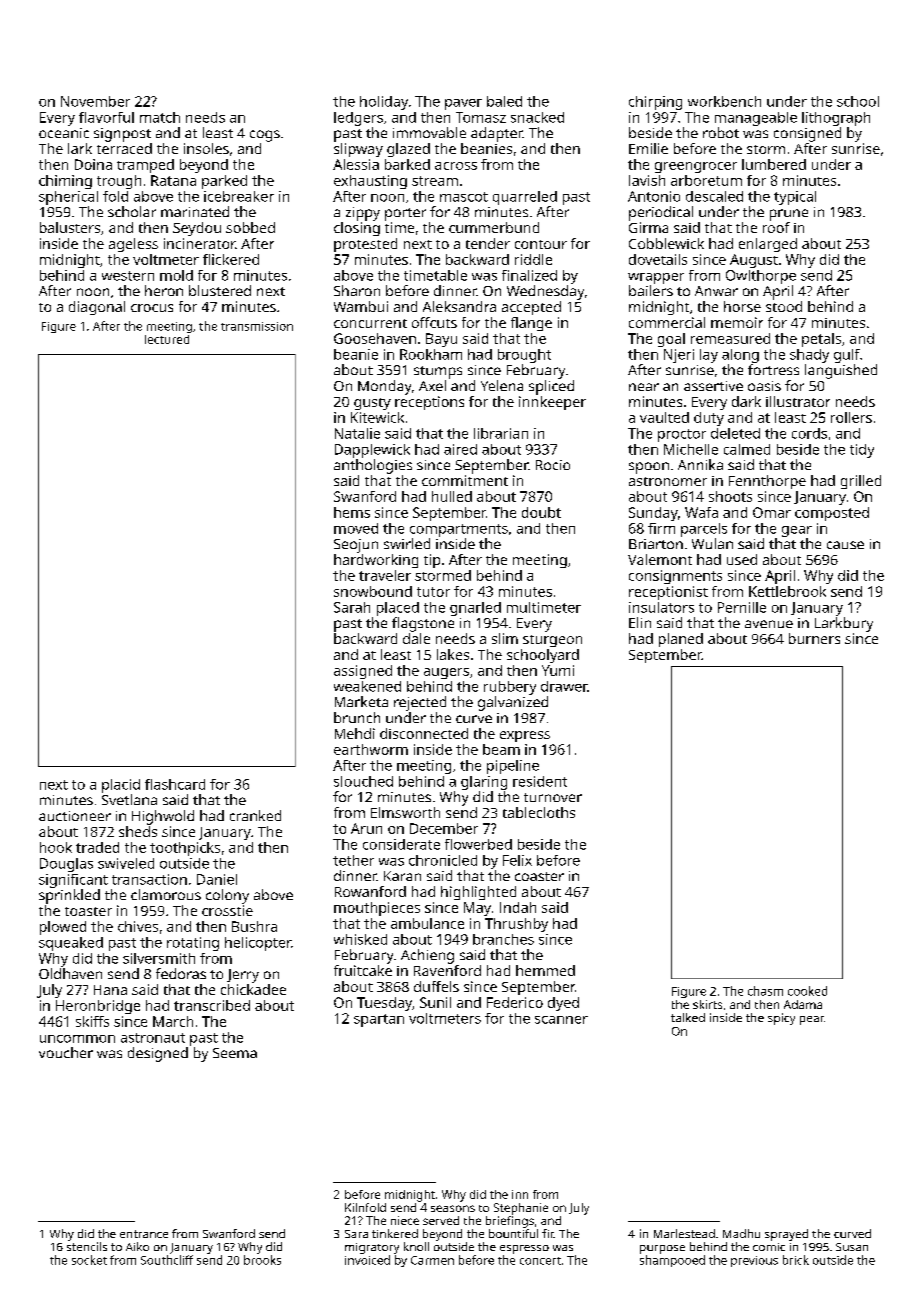 This screenshot has width=924, height=1308. I want to click on workbench, so click(724, 101).
